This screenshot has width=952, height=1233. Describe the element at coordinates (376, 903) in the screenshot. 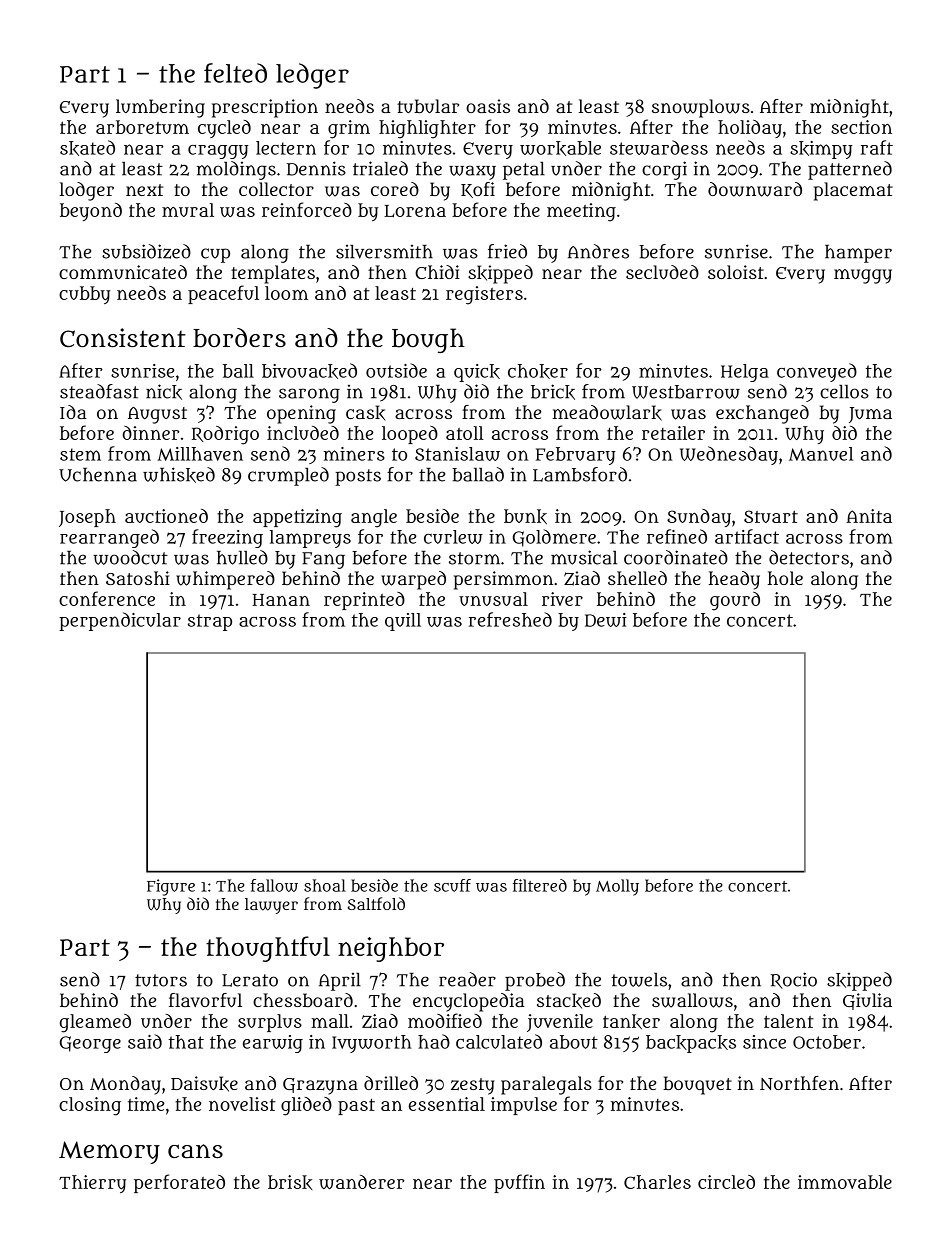

I see `Saltfold` at that location.
